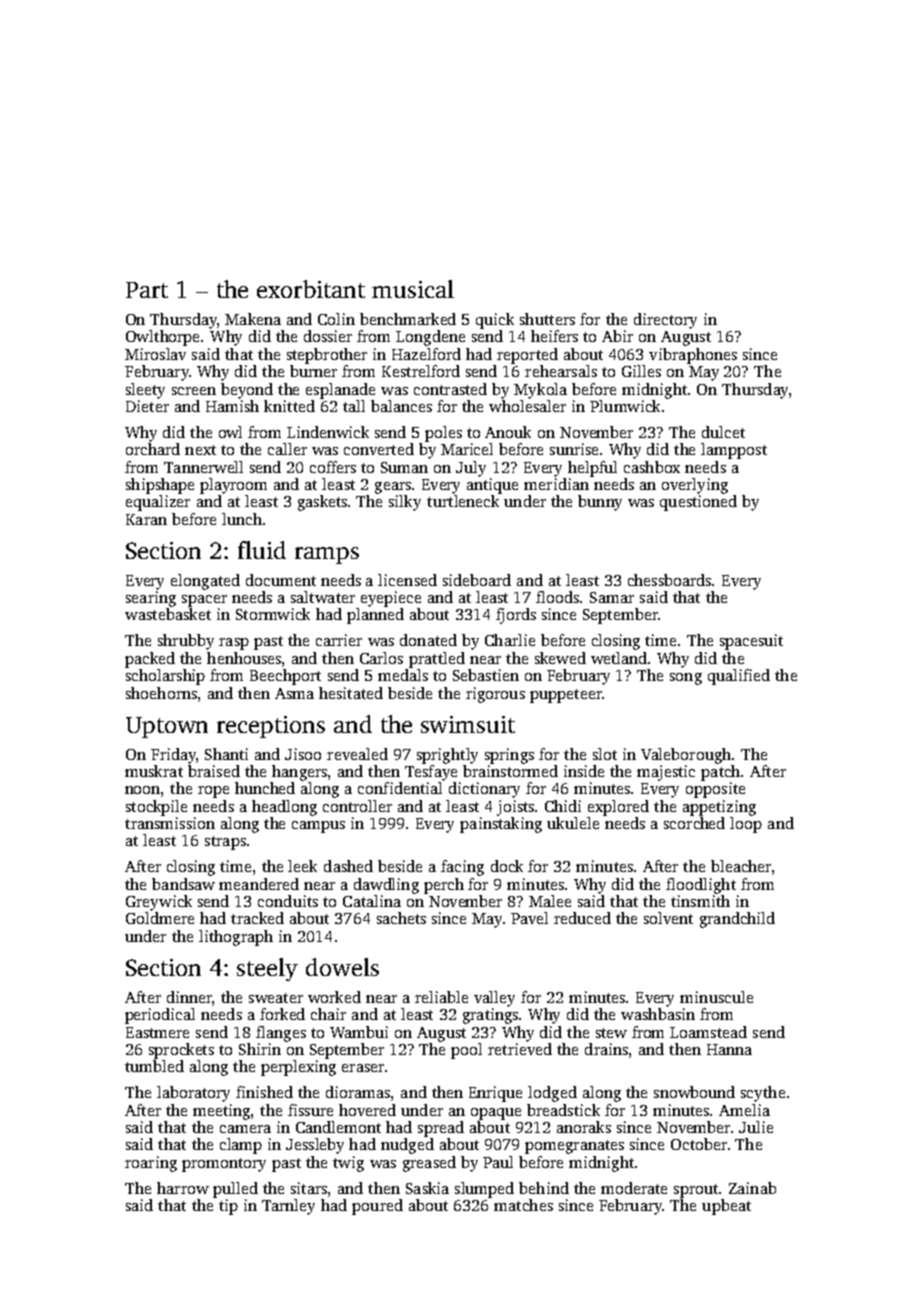  I want to click on poured, so click(377, 1207).
